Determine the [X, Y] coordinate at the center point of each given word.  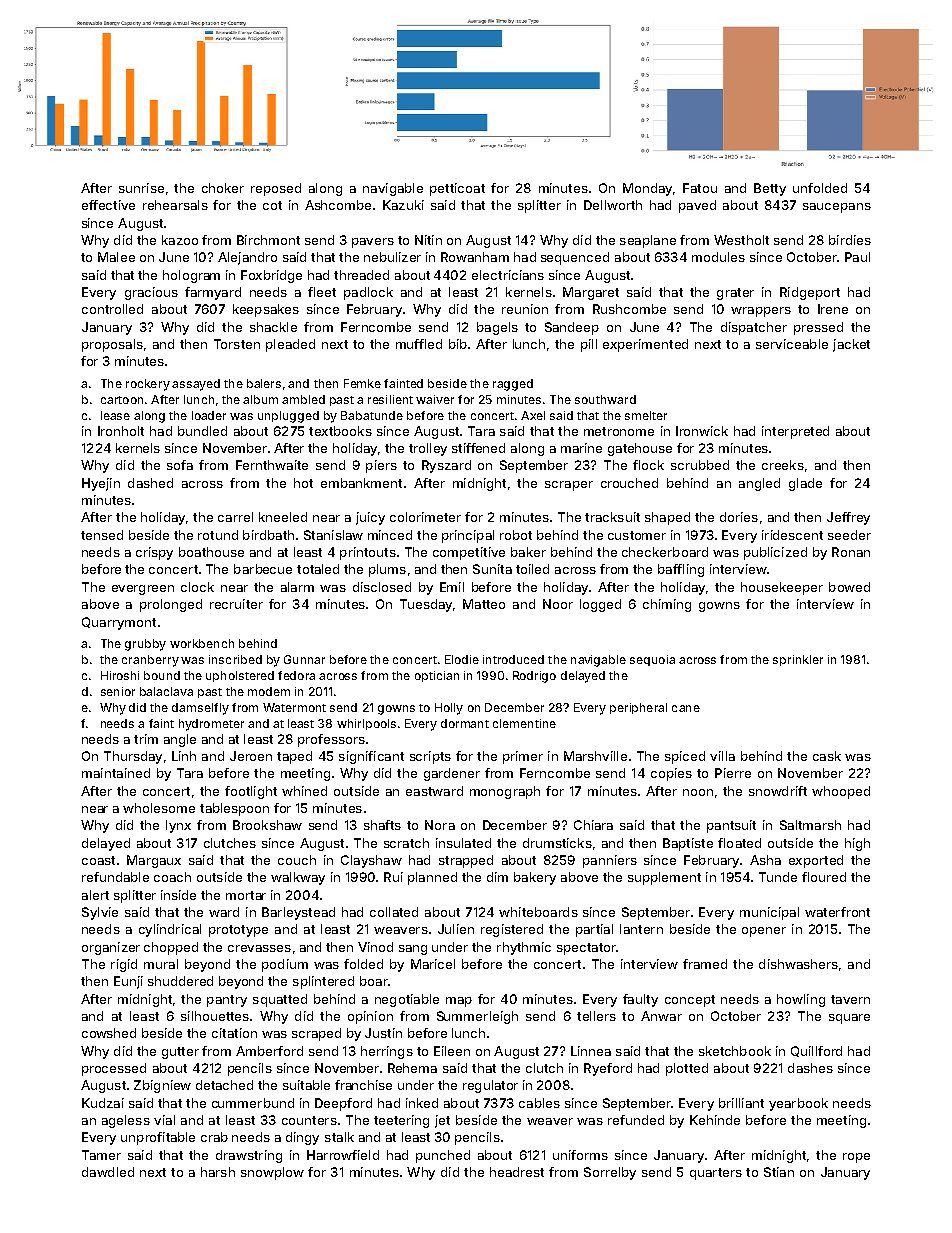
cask [827, 756]
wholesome [159, 808]
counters [309, 1120]
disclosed [382, 587]
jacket [851, 345]
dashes [810, 1068]
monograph [505, 792]
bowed [849, 587]
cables [539, 1103]
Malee [116, 257]
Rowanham [475, 257]
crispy [154, 553]
